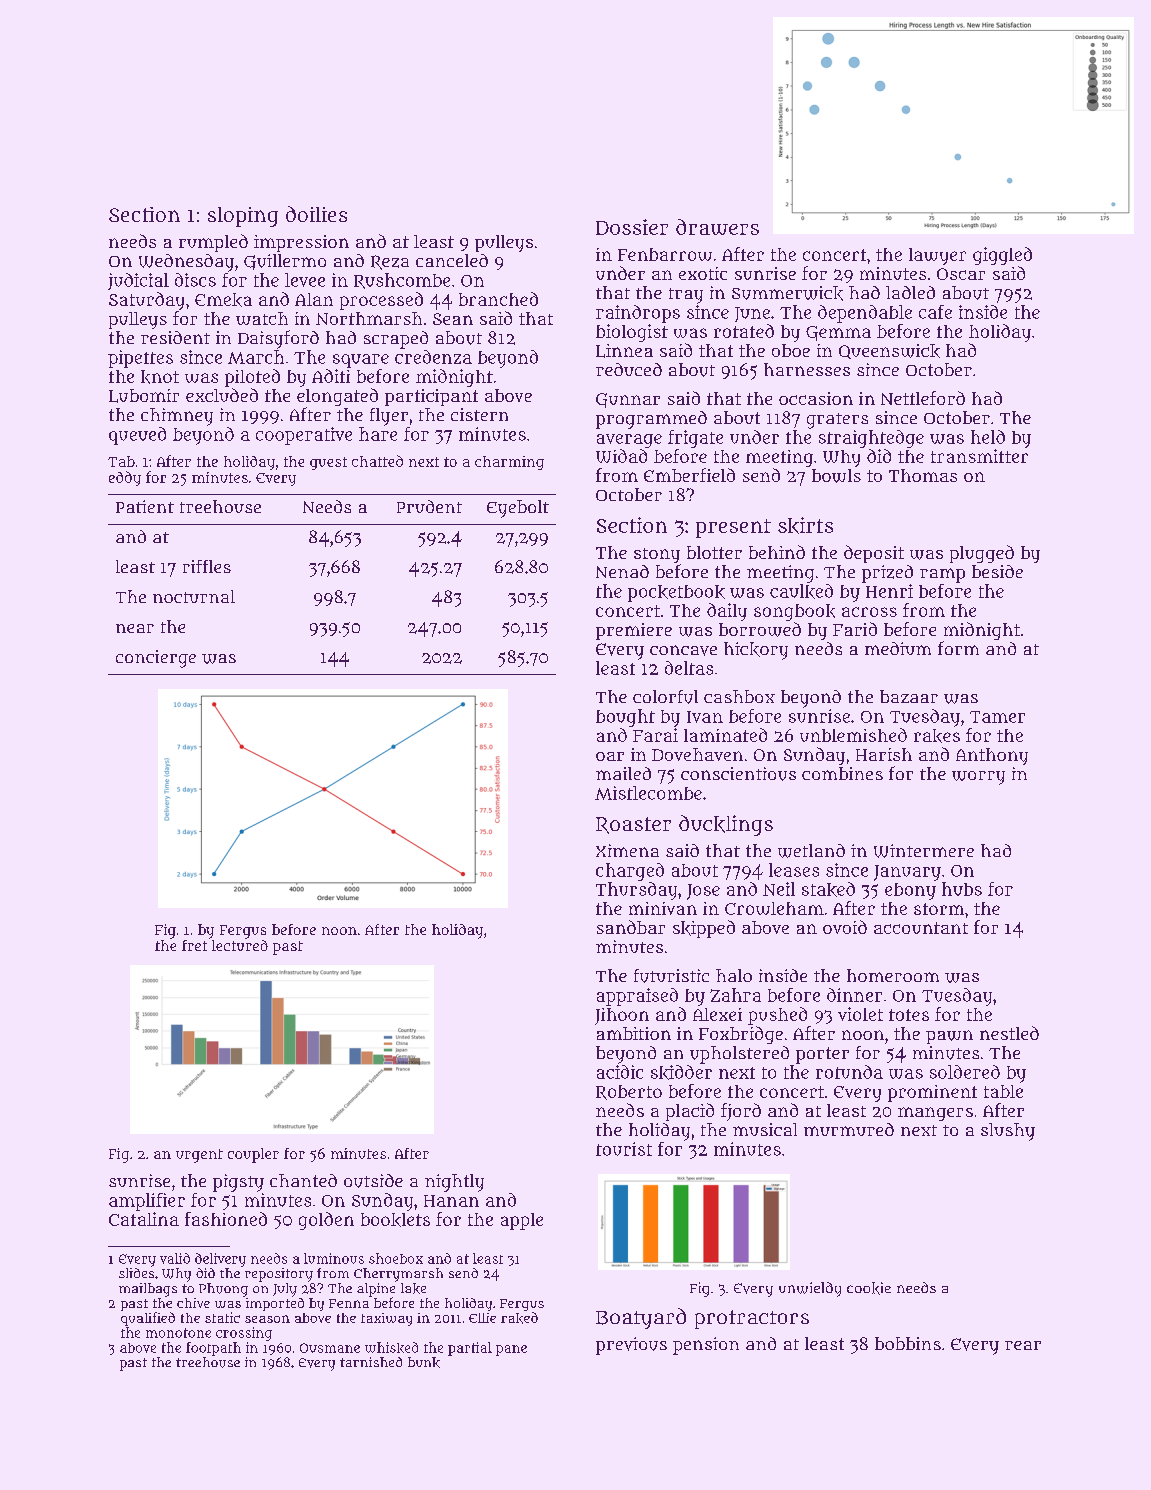 This document has height=1490, width=1151. Describe the element at coordinates (243, 217) in the document. I see `sloping` at that location.
